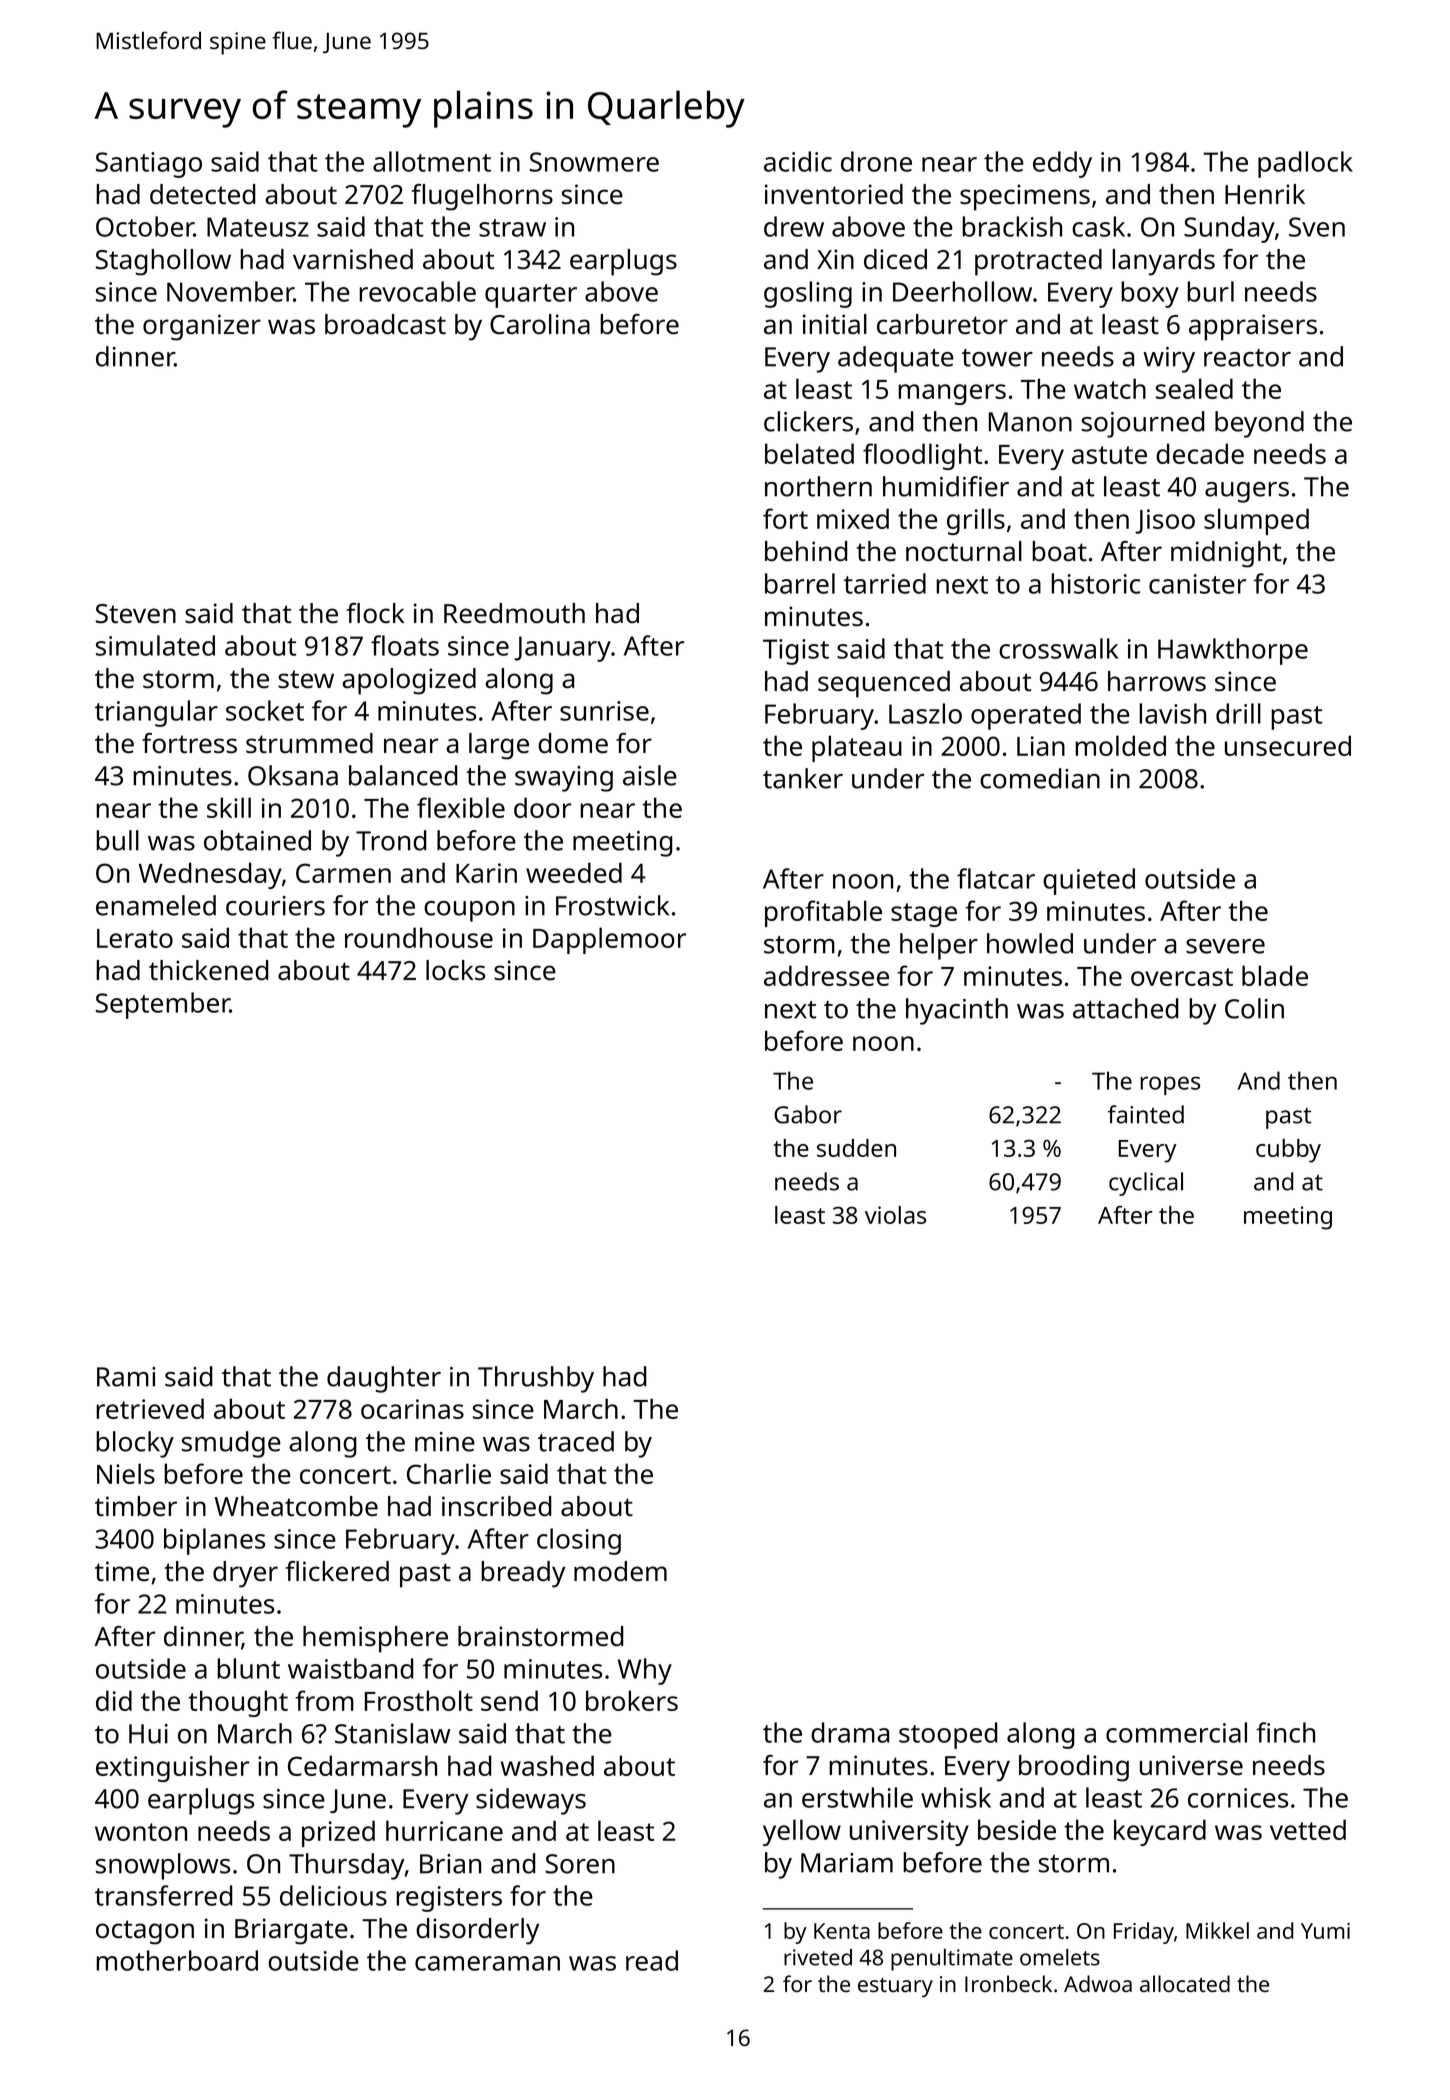  I want to click on Lerato, so click(135, 938).
